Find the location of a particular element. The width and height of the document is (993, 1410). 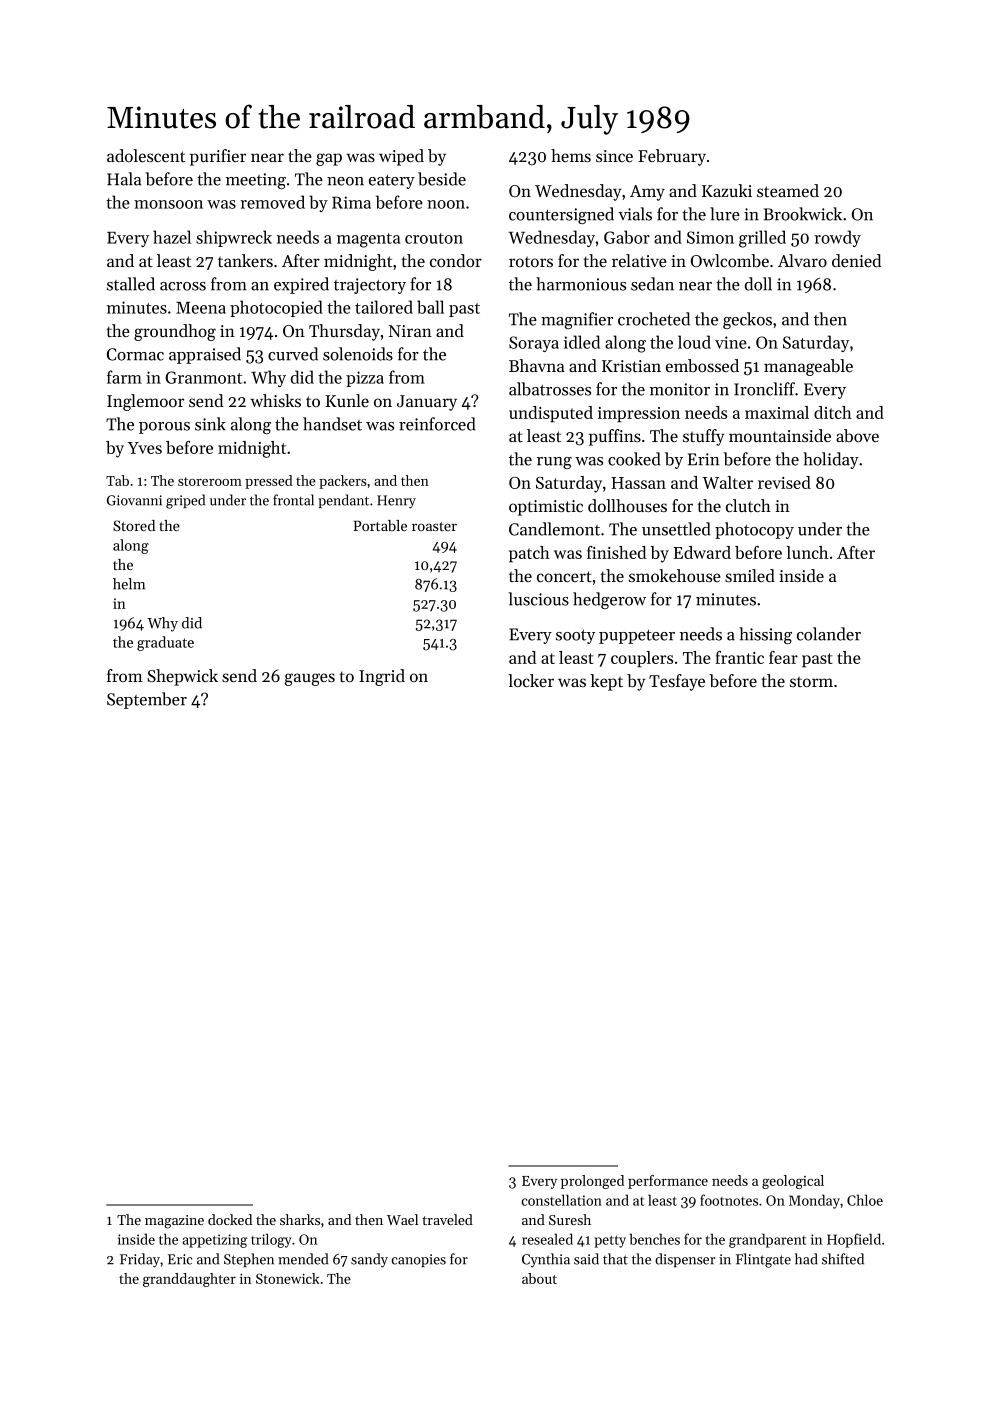

gauges is located at coordinates (309, 679).
